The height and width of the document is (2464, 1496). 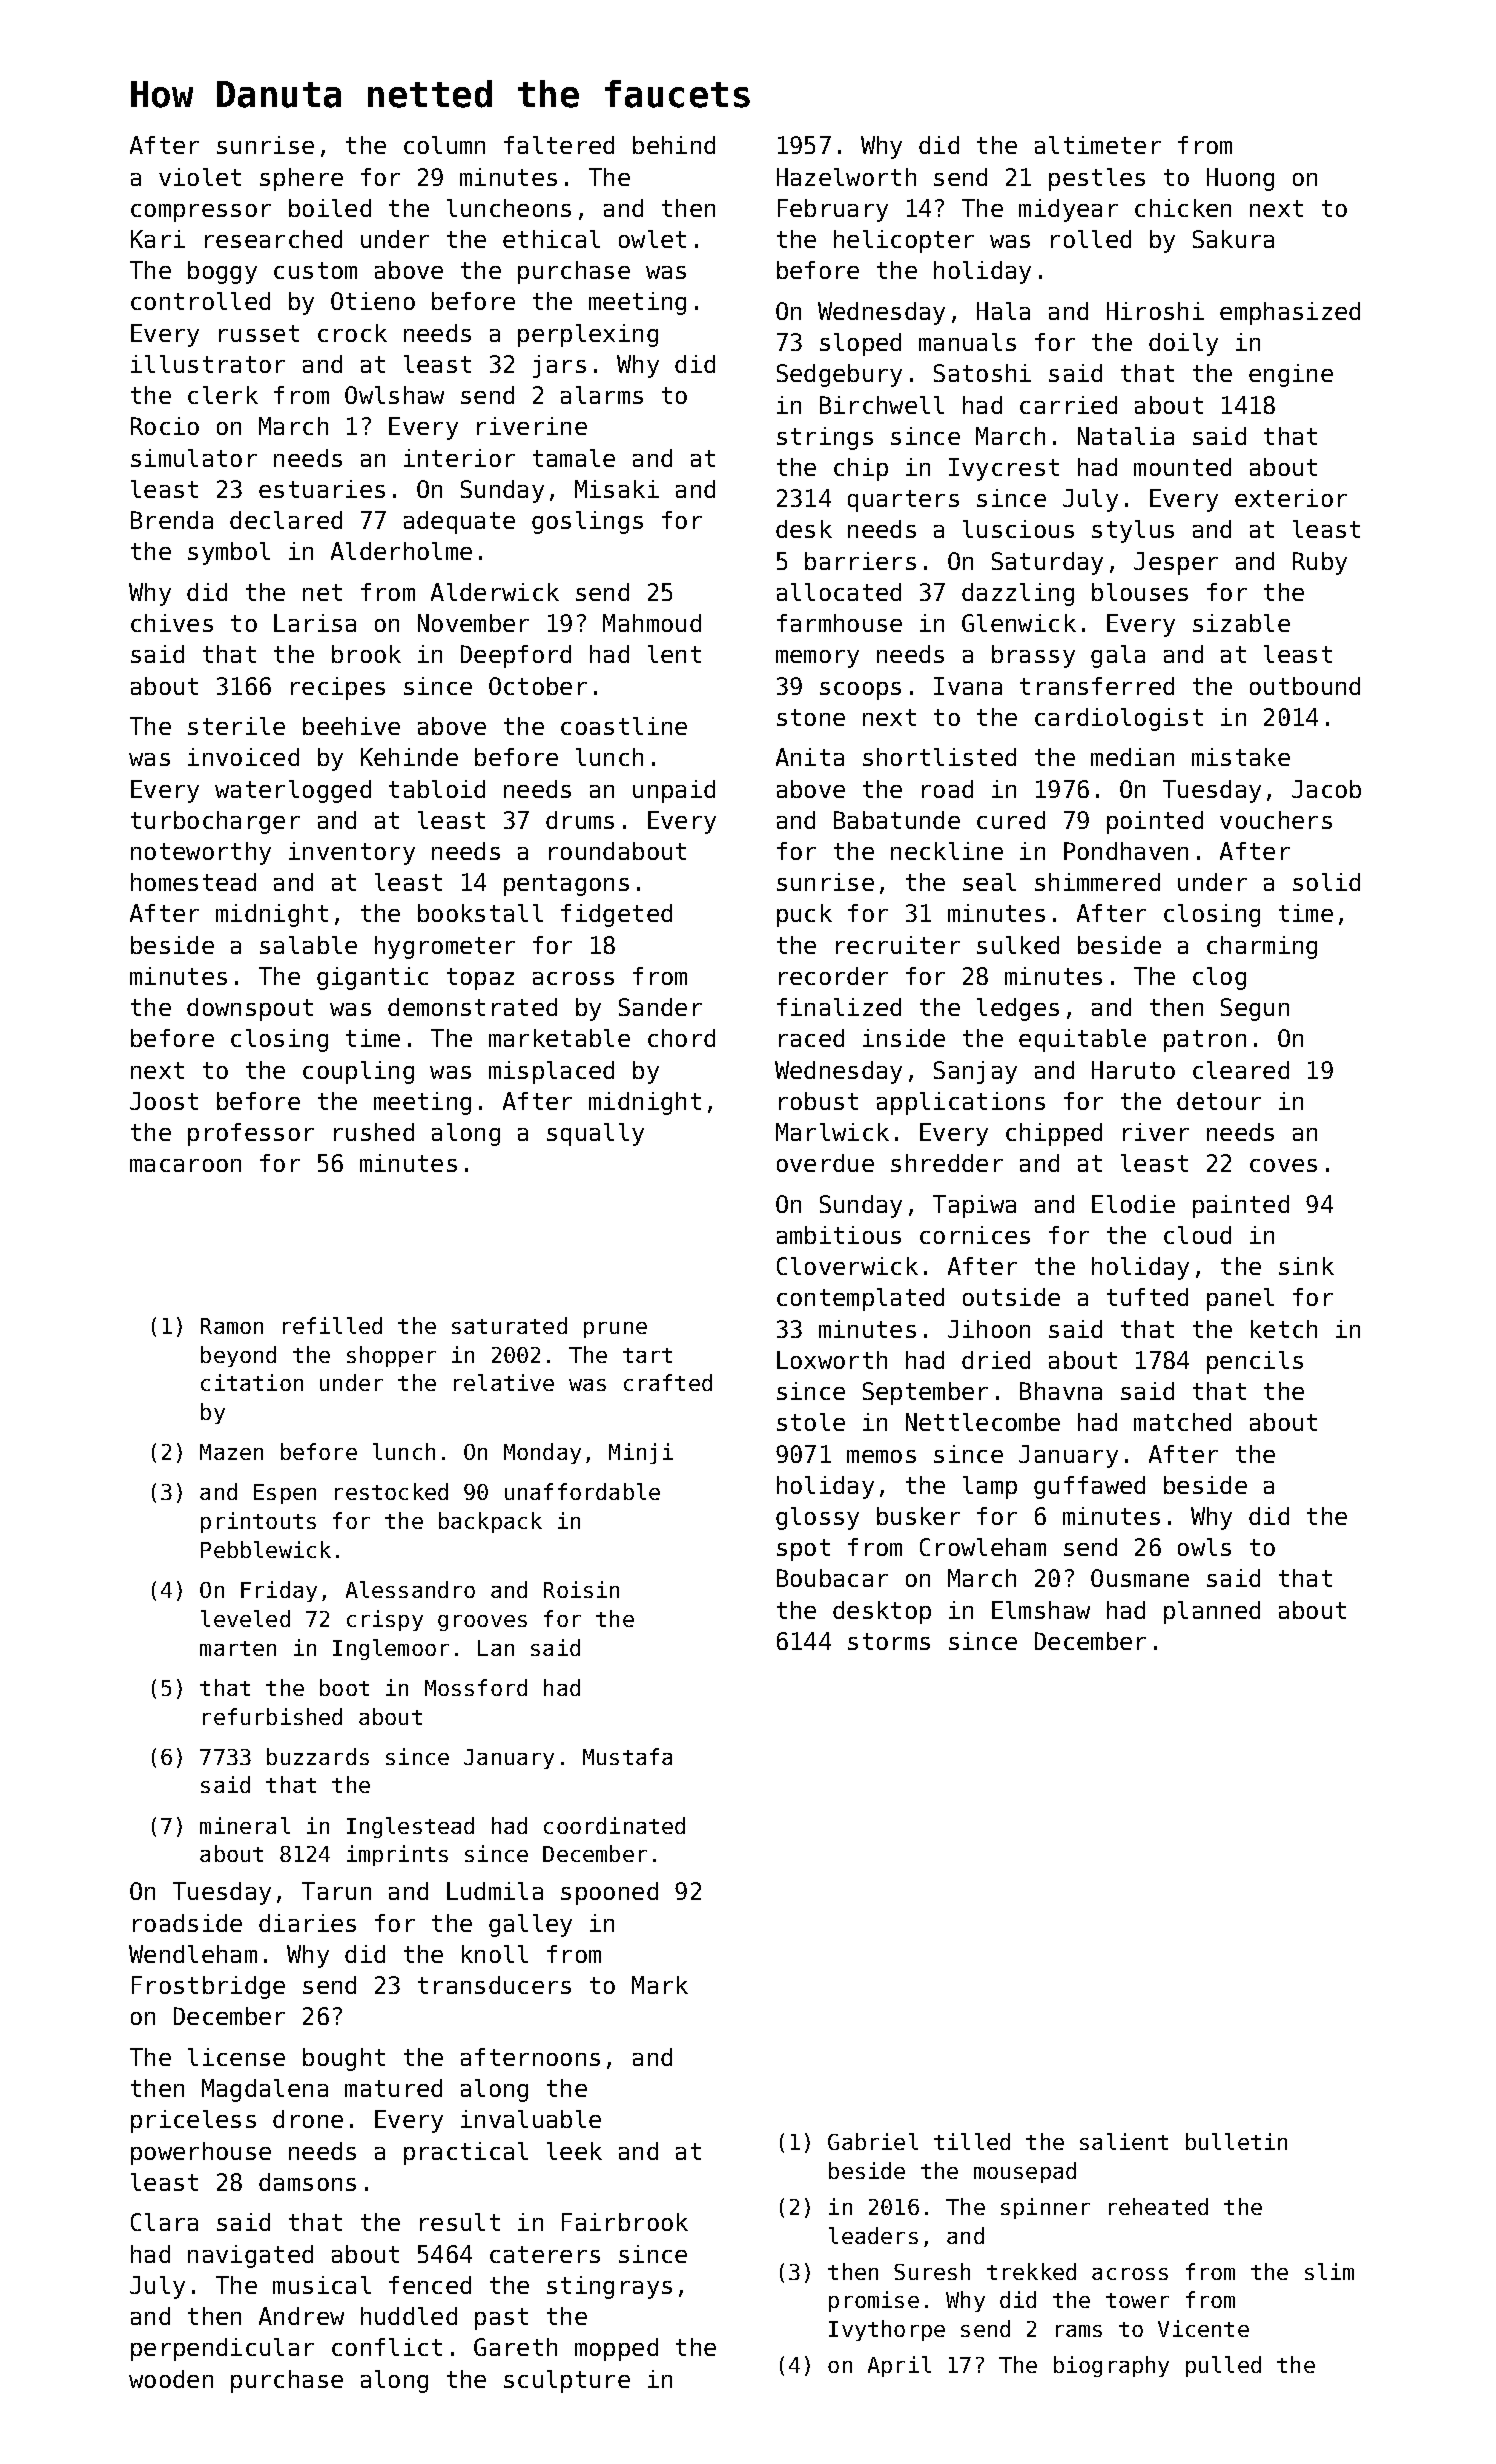 I want to click on pentagons, so click(x=566, y=885).
